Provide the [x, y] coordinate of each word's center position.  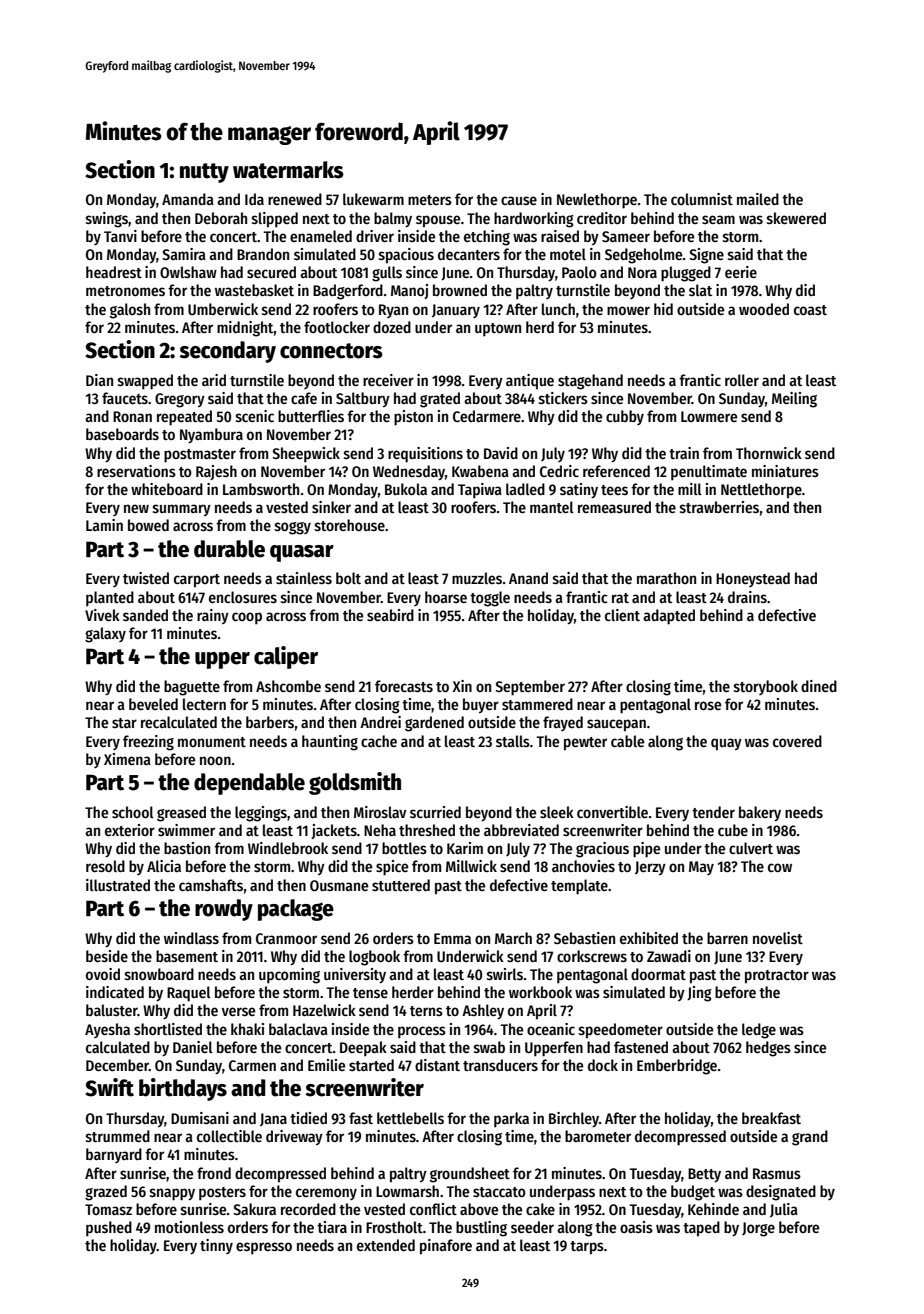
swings [107, 220]
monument [212, 742]
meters [430, 200]
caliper [286, 657]
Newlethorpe [597, 201]
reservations [136, 471]
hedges [768, 1049]
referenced [616, 471]
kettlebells [410, 1118]
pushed [109, 1228]
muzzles [477, 578]
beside [107, 956]
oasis [636, 1227]
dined [819, 686]
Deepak [363, 1048]
